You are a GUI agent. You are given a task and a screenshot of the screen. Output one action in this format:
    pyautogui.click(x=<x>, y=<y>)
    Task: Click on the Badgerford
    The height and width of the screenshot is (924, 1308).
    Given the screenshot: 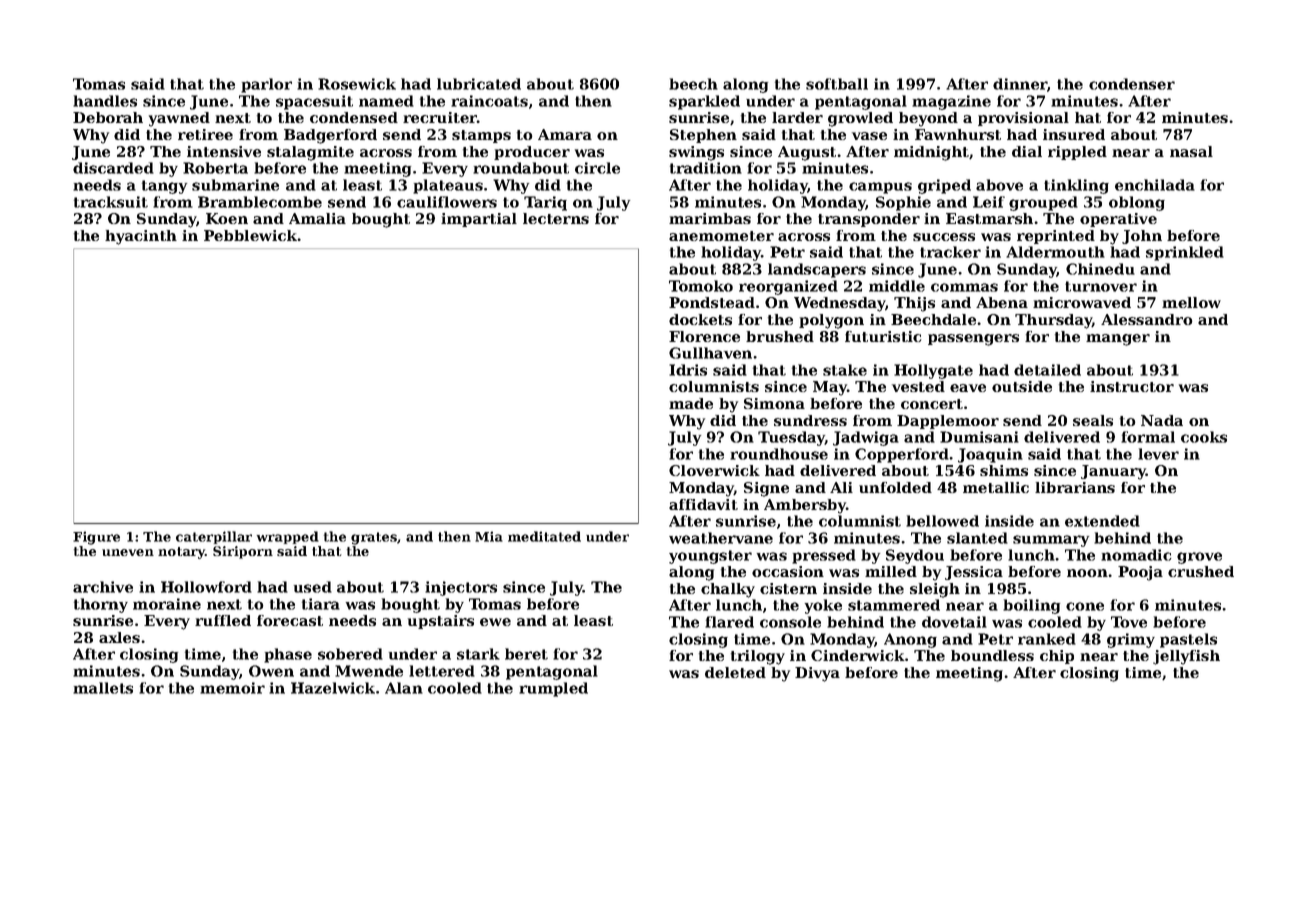 What is the action you would take?
    pyautogui.click(x=330, y=136)
